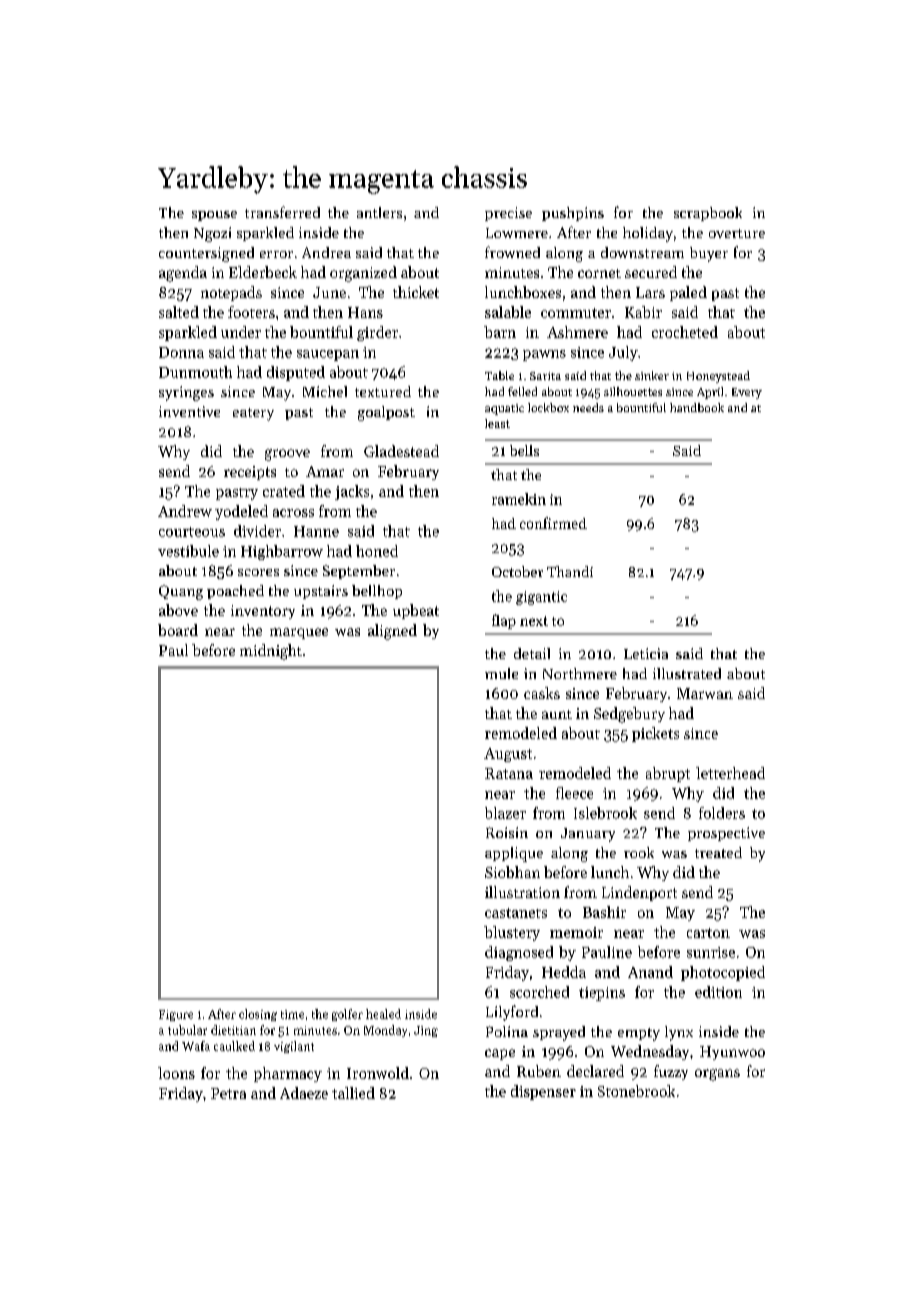 This document has height=1311, width=924. What do you see at coordinates (553, 523) in the document?
I see `confirmed` at bounding box center [553, 523].
